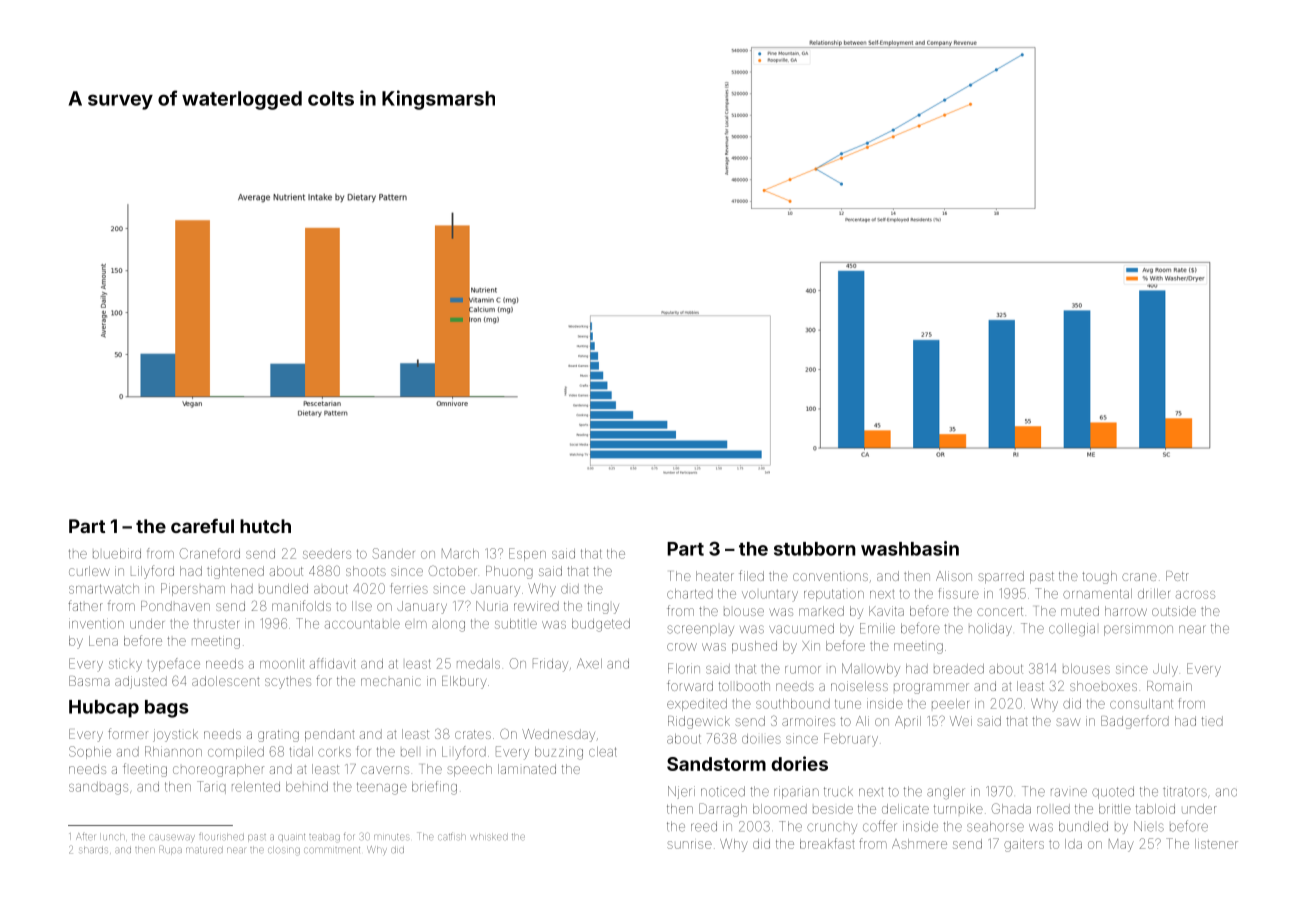 Image resolution: width=1308 pixels, height=924 pixels. Describe the element at coordinates (85, 836) in the document. I see `After` at that location.
